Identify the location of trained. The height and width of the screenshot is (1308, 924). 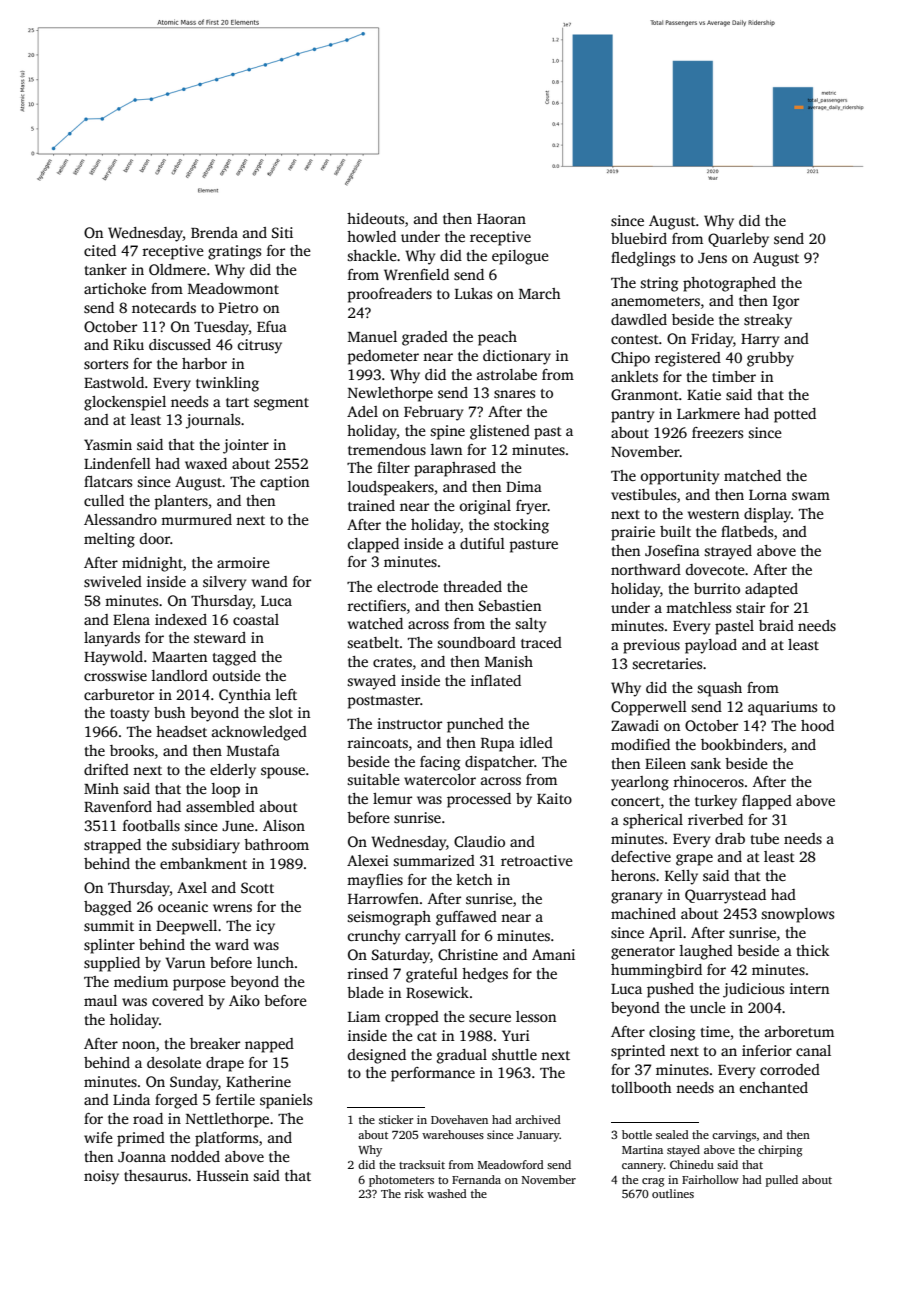
(371, 505).
